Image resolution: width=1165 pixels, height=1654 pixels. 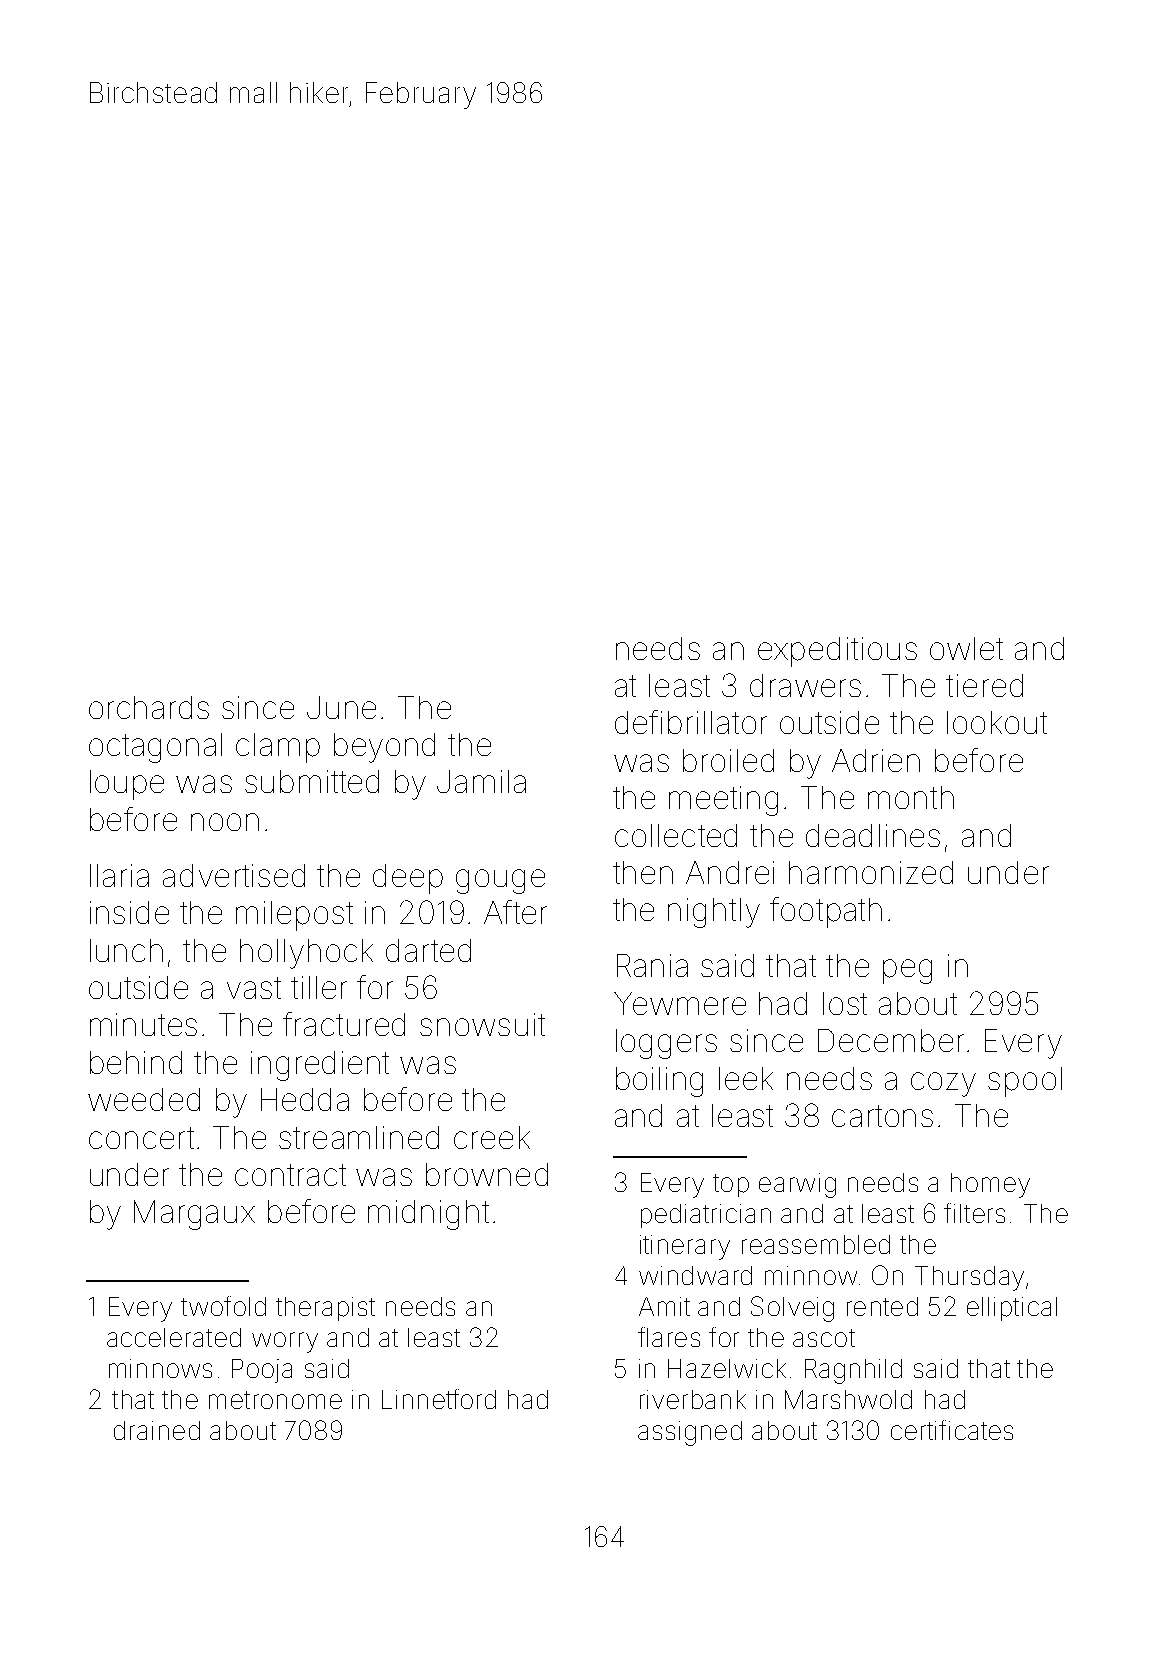 What do you see at coordinates (837, 652) in the image?
I see `expeditious` at bounding box center [837, 652].
